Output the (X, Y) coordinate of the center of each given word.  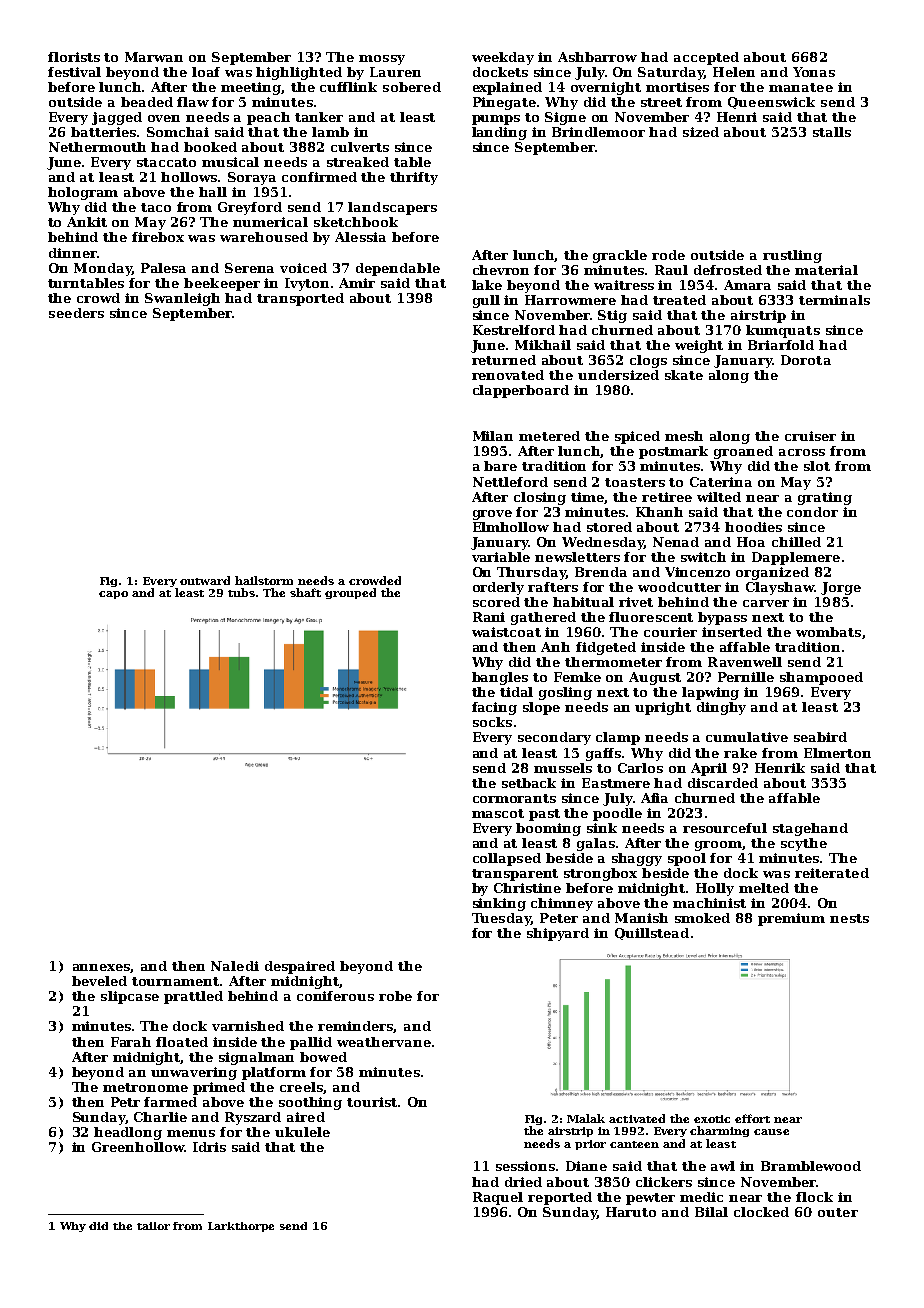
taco (156, 207)
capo (113, 595)
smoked (702, 918)
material (826, 270)
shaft (305, 592)
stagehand (810, 829)
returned (504, 360)
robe (395, 996)
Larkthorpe (241, 1227)
